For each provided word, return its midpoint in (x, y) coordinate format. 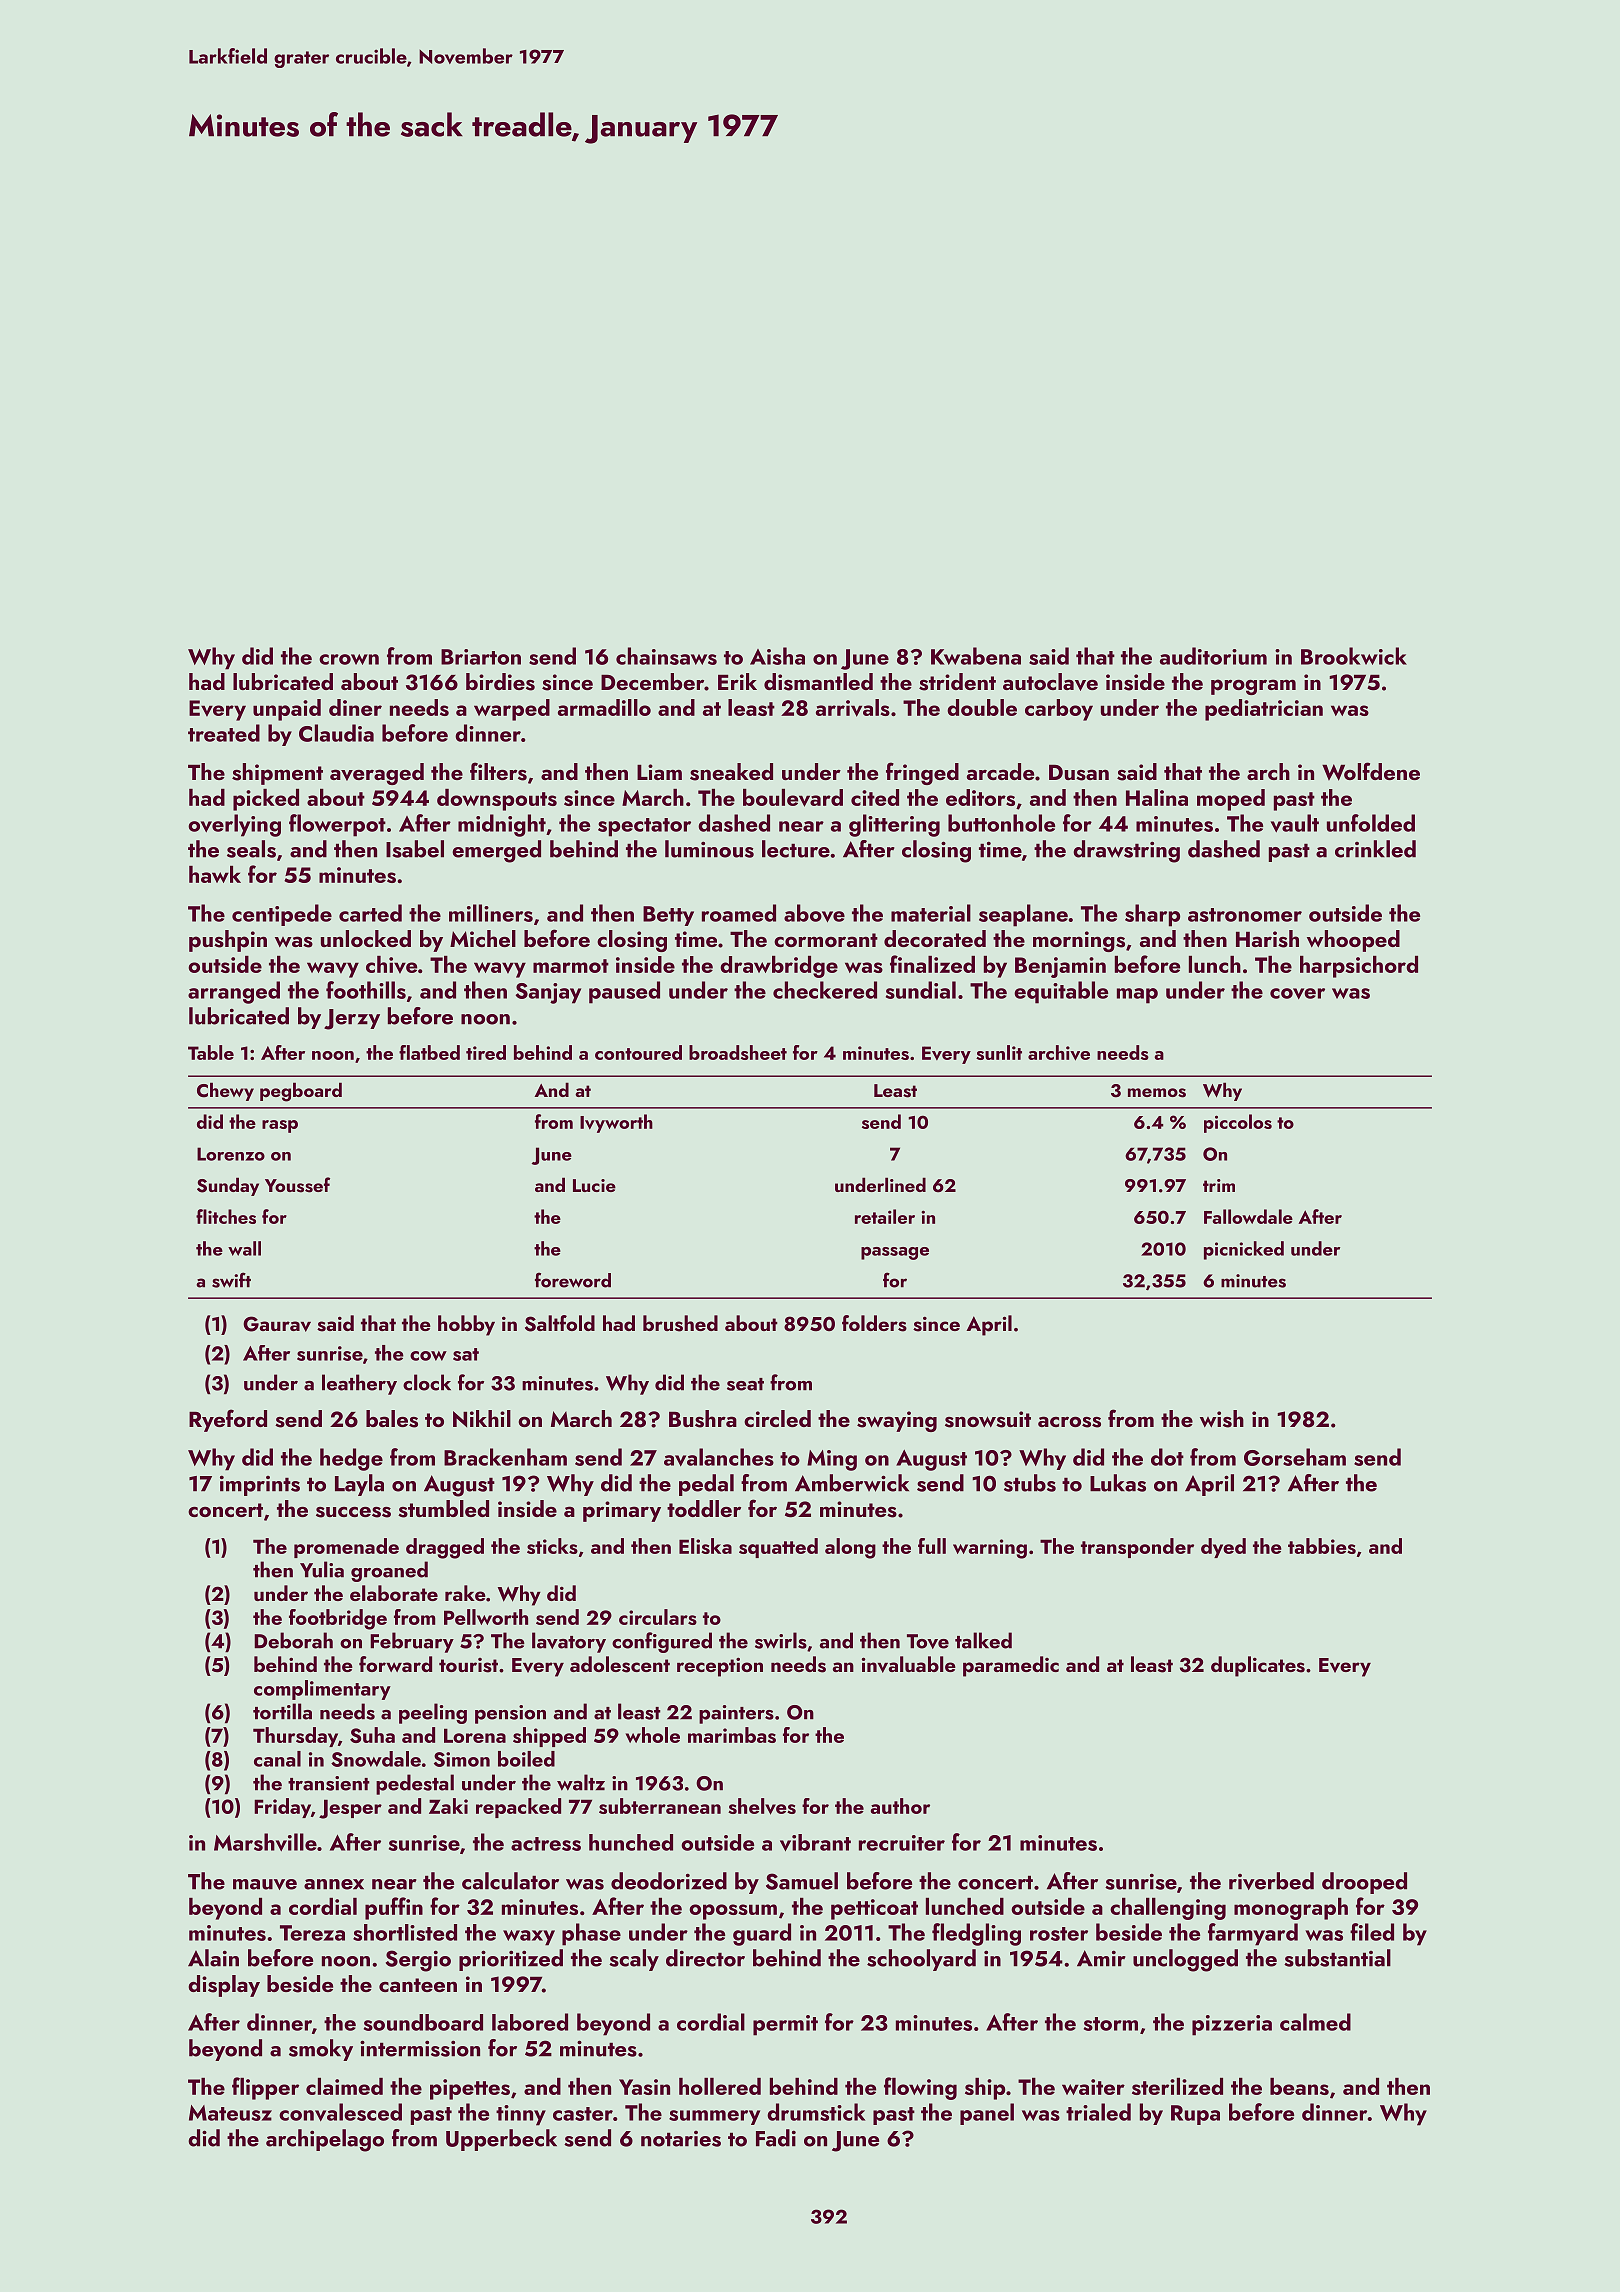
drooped (1364, 1883)
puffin (394, 1908)
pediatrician (1264, 710)
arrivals (853, 708)
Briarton (481, 657)
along (850, 1548)
